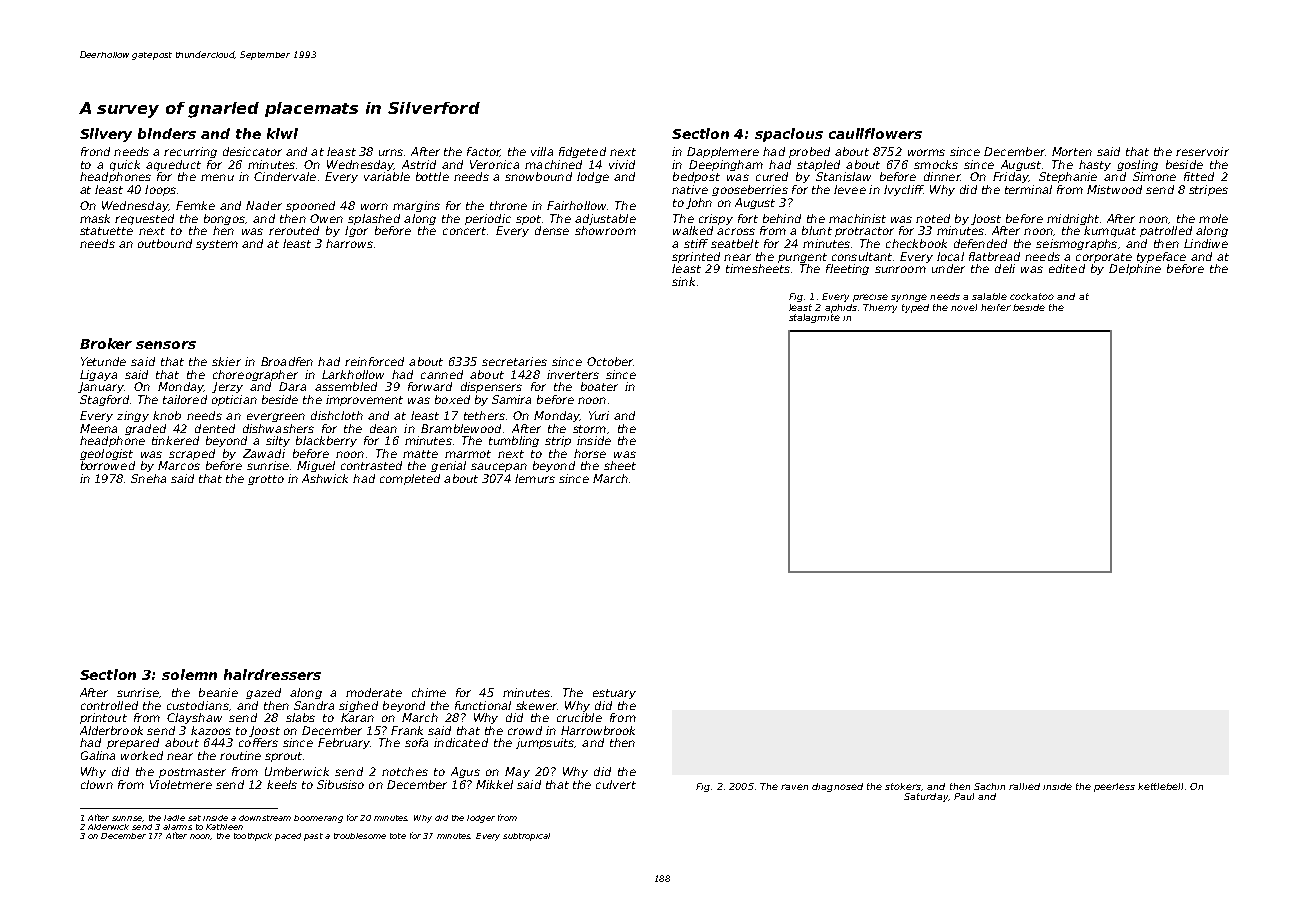  What do you see at coordinates (996, 307) in the image?
I see `heifer` at bounding box center [996, 307].
